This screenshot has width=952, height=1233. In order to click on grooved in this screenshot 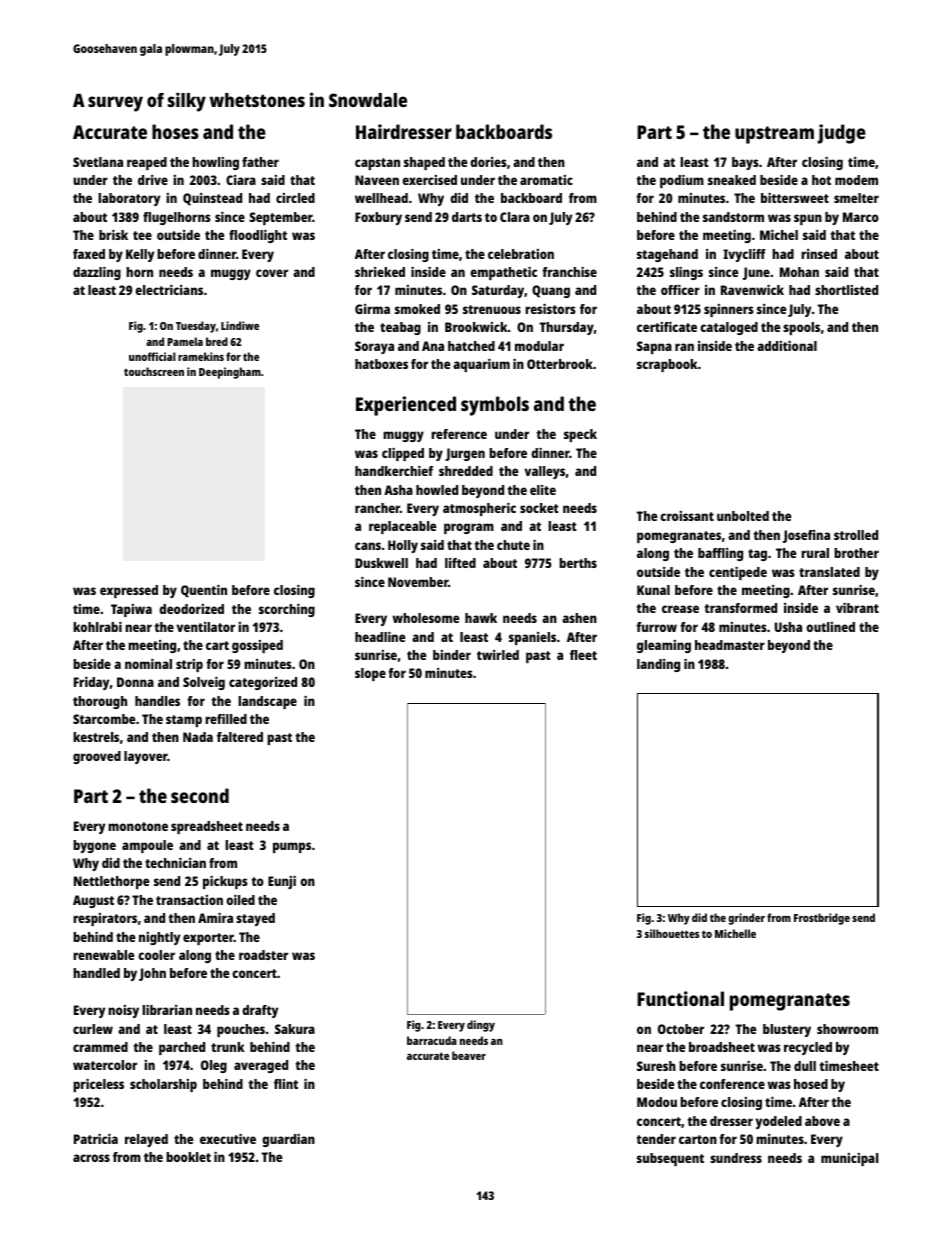, I will do `click(97, 757)`.
